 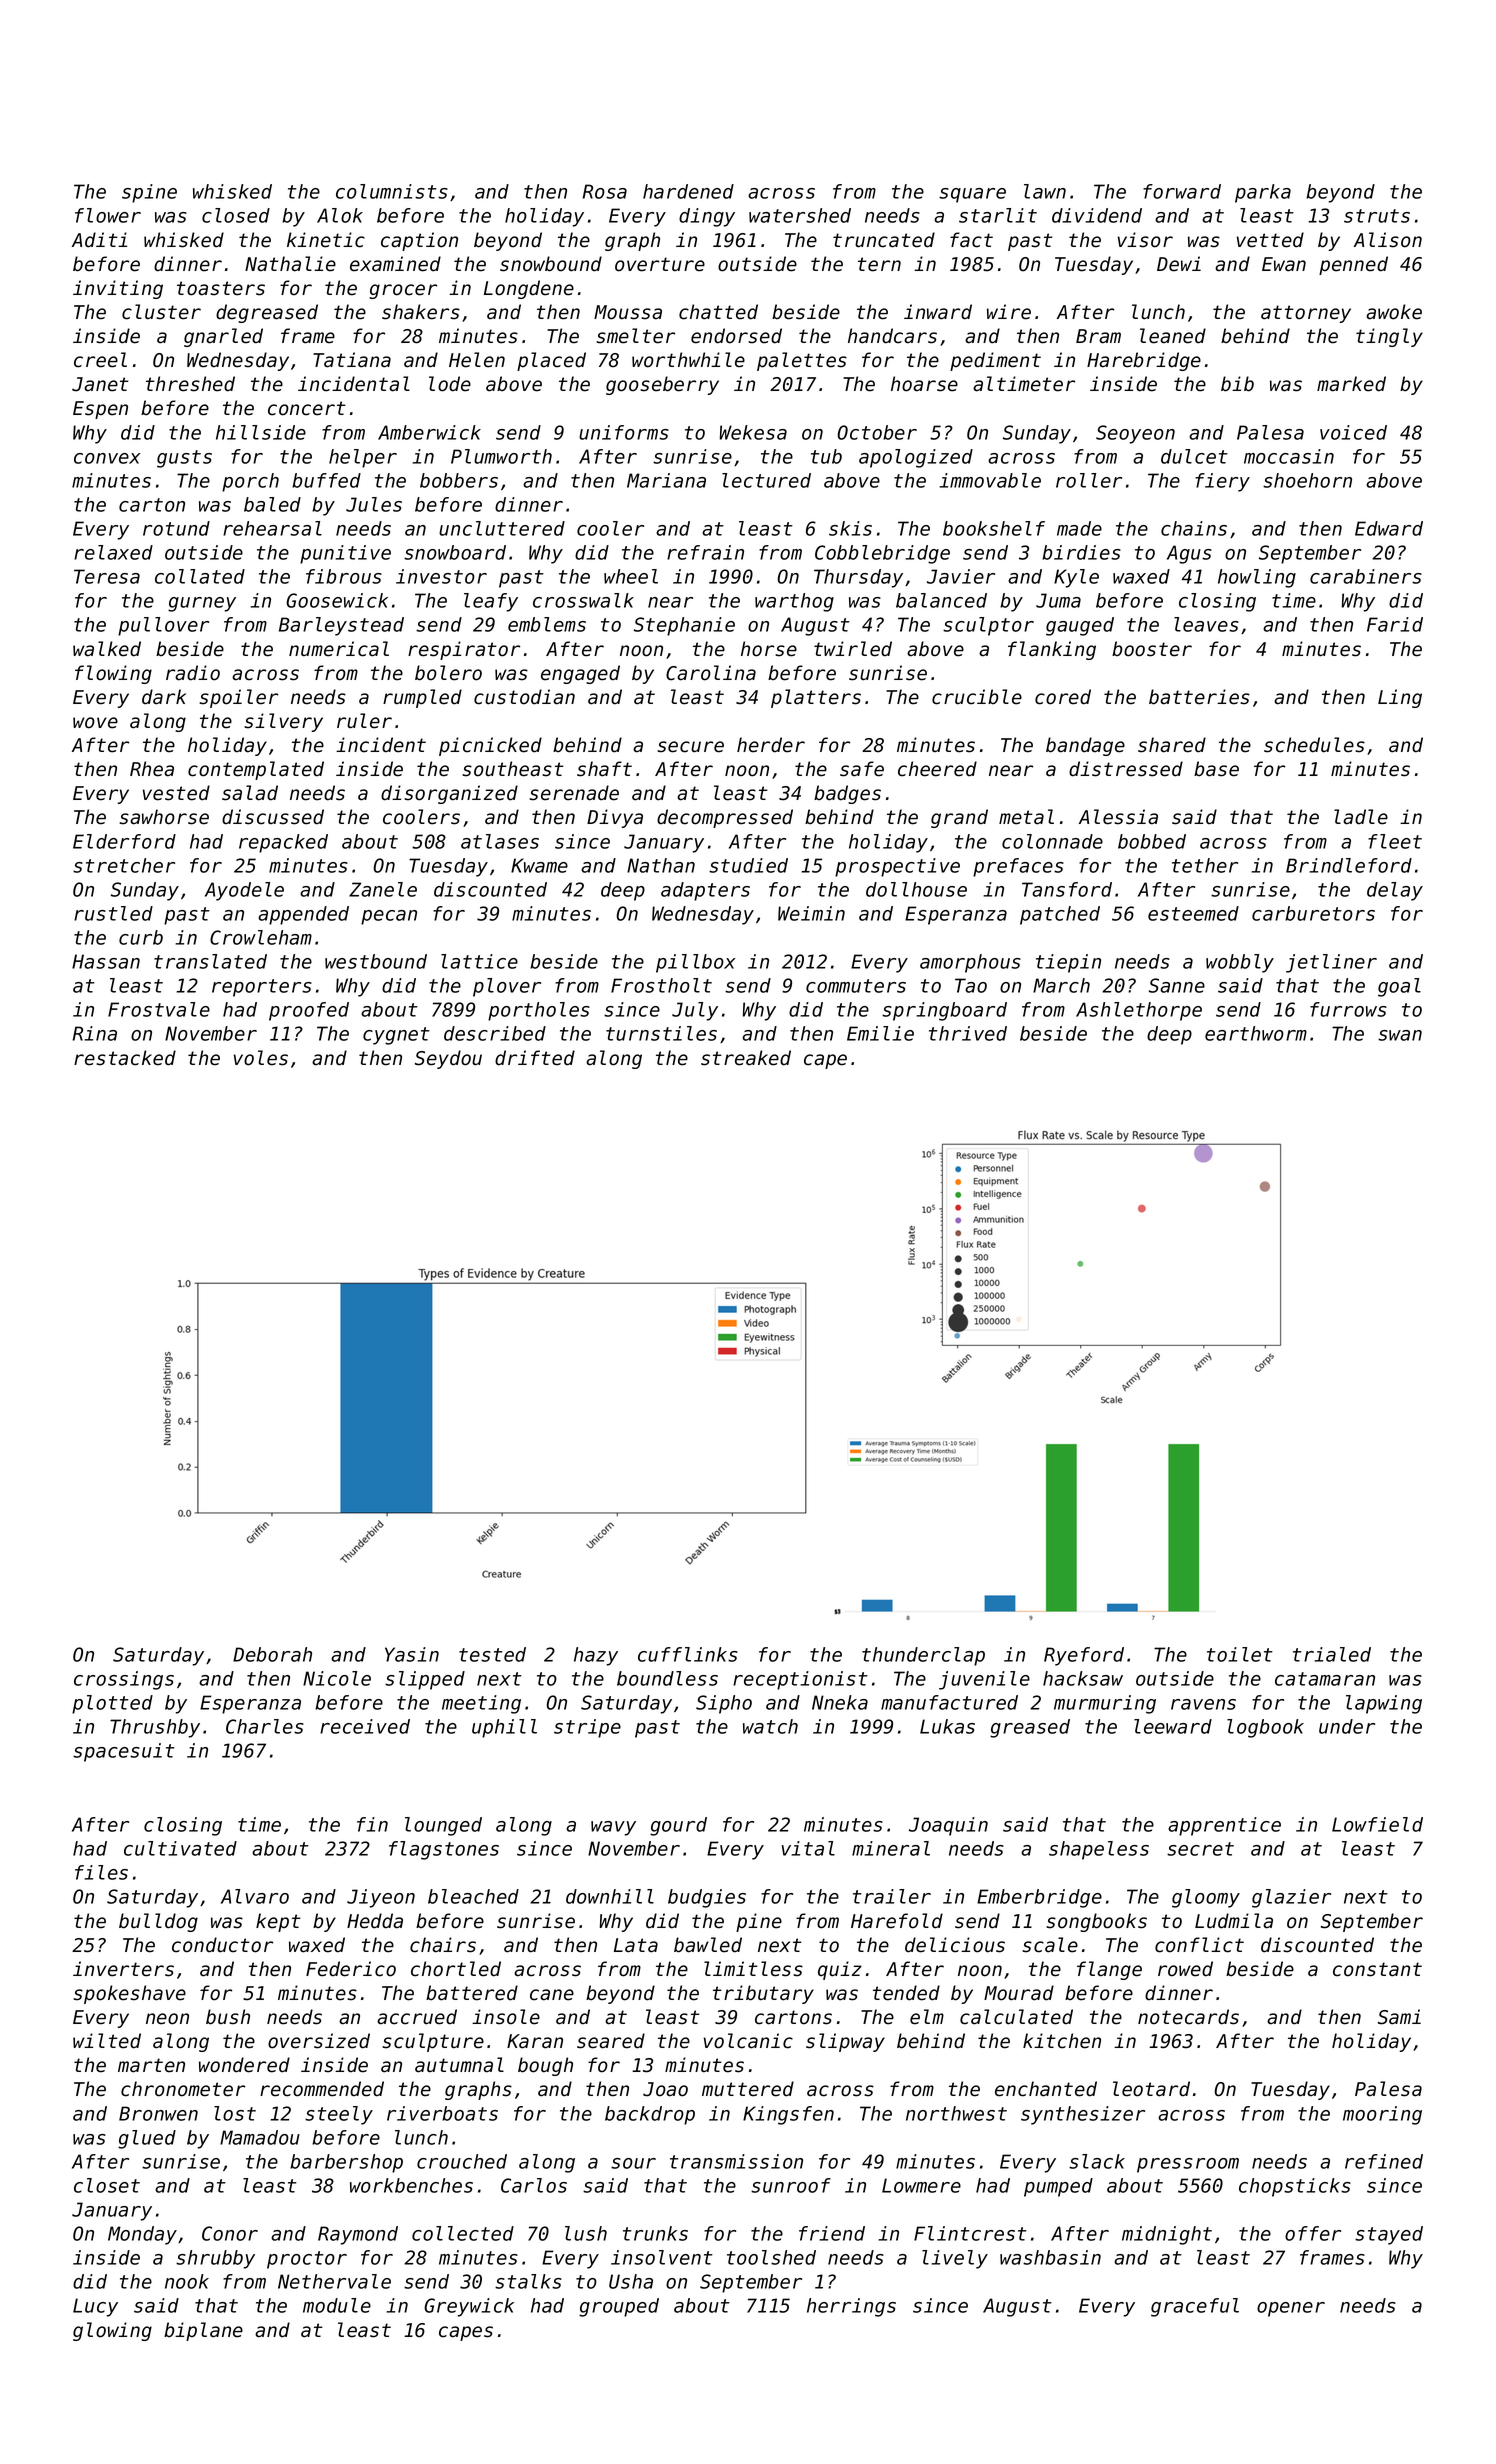 I want to click on Espen, so click(x=100, y=410).
